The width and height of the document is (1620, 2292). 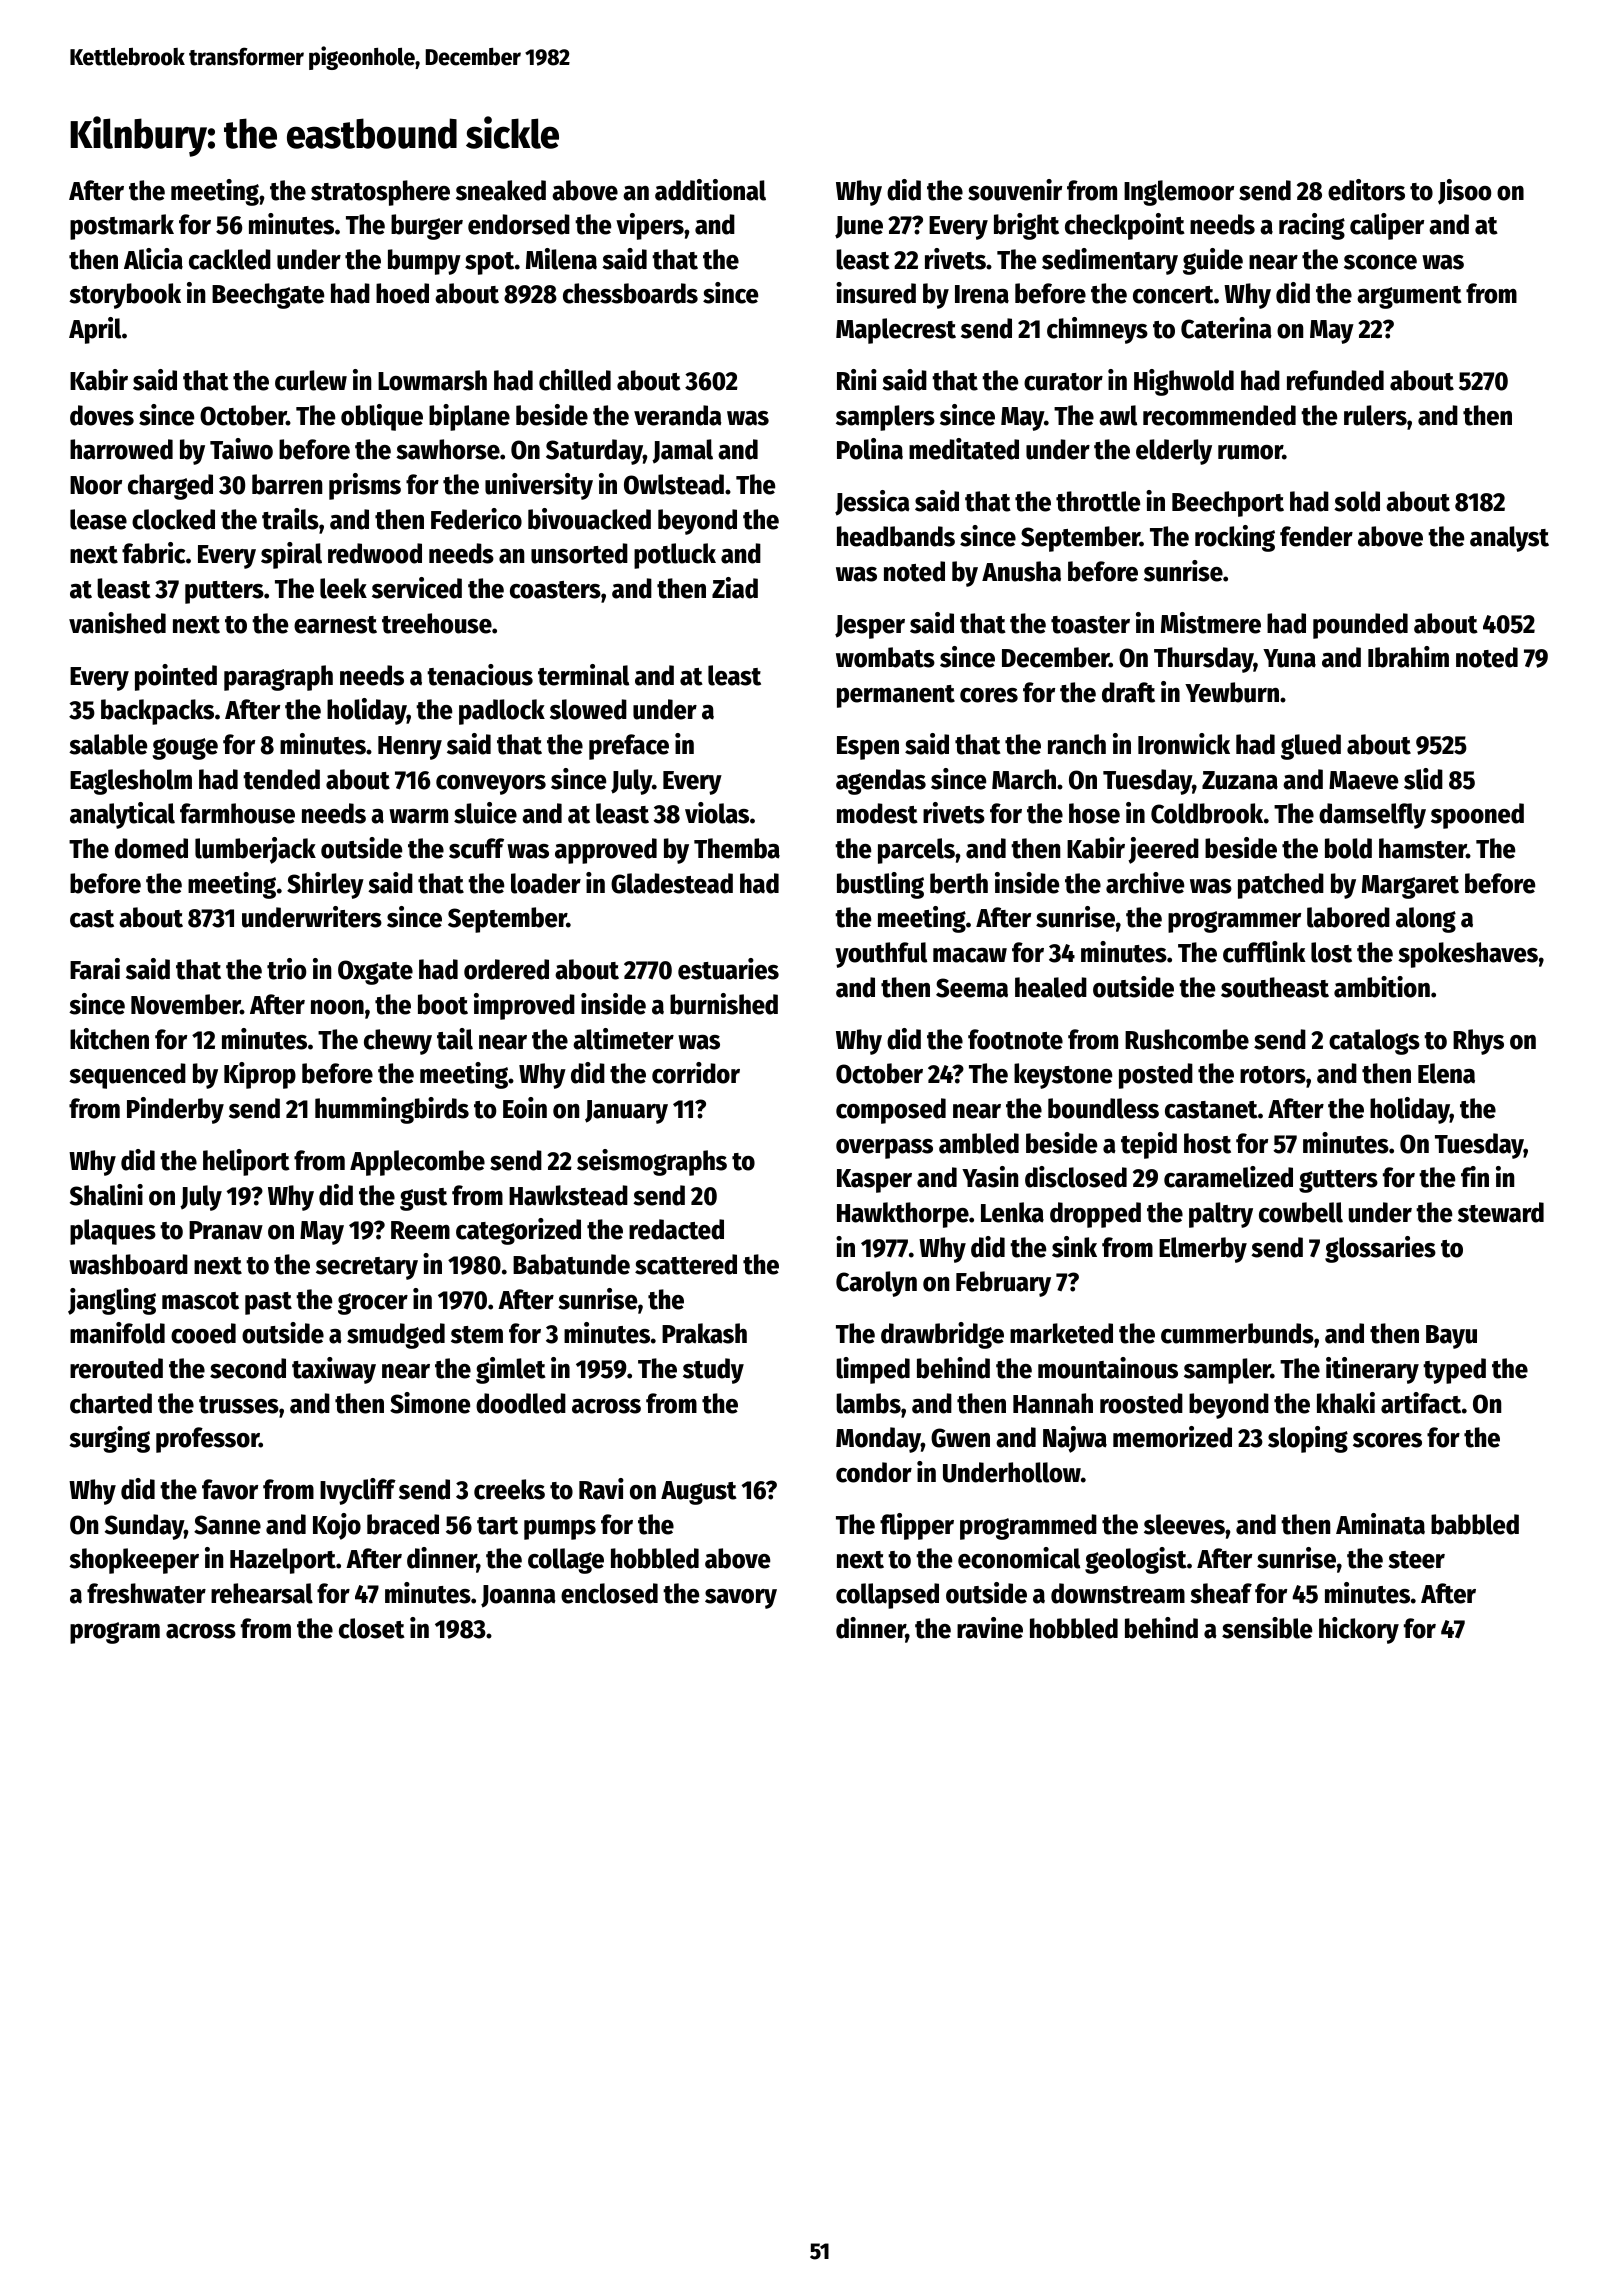 What do you see at coordinates (1501, 1212) in the document?
I see `steward` at bounding box center [1501, 1212].
